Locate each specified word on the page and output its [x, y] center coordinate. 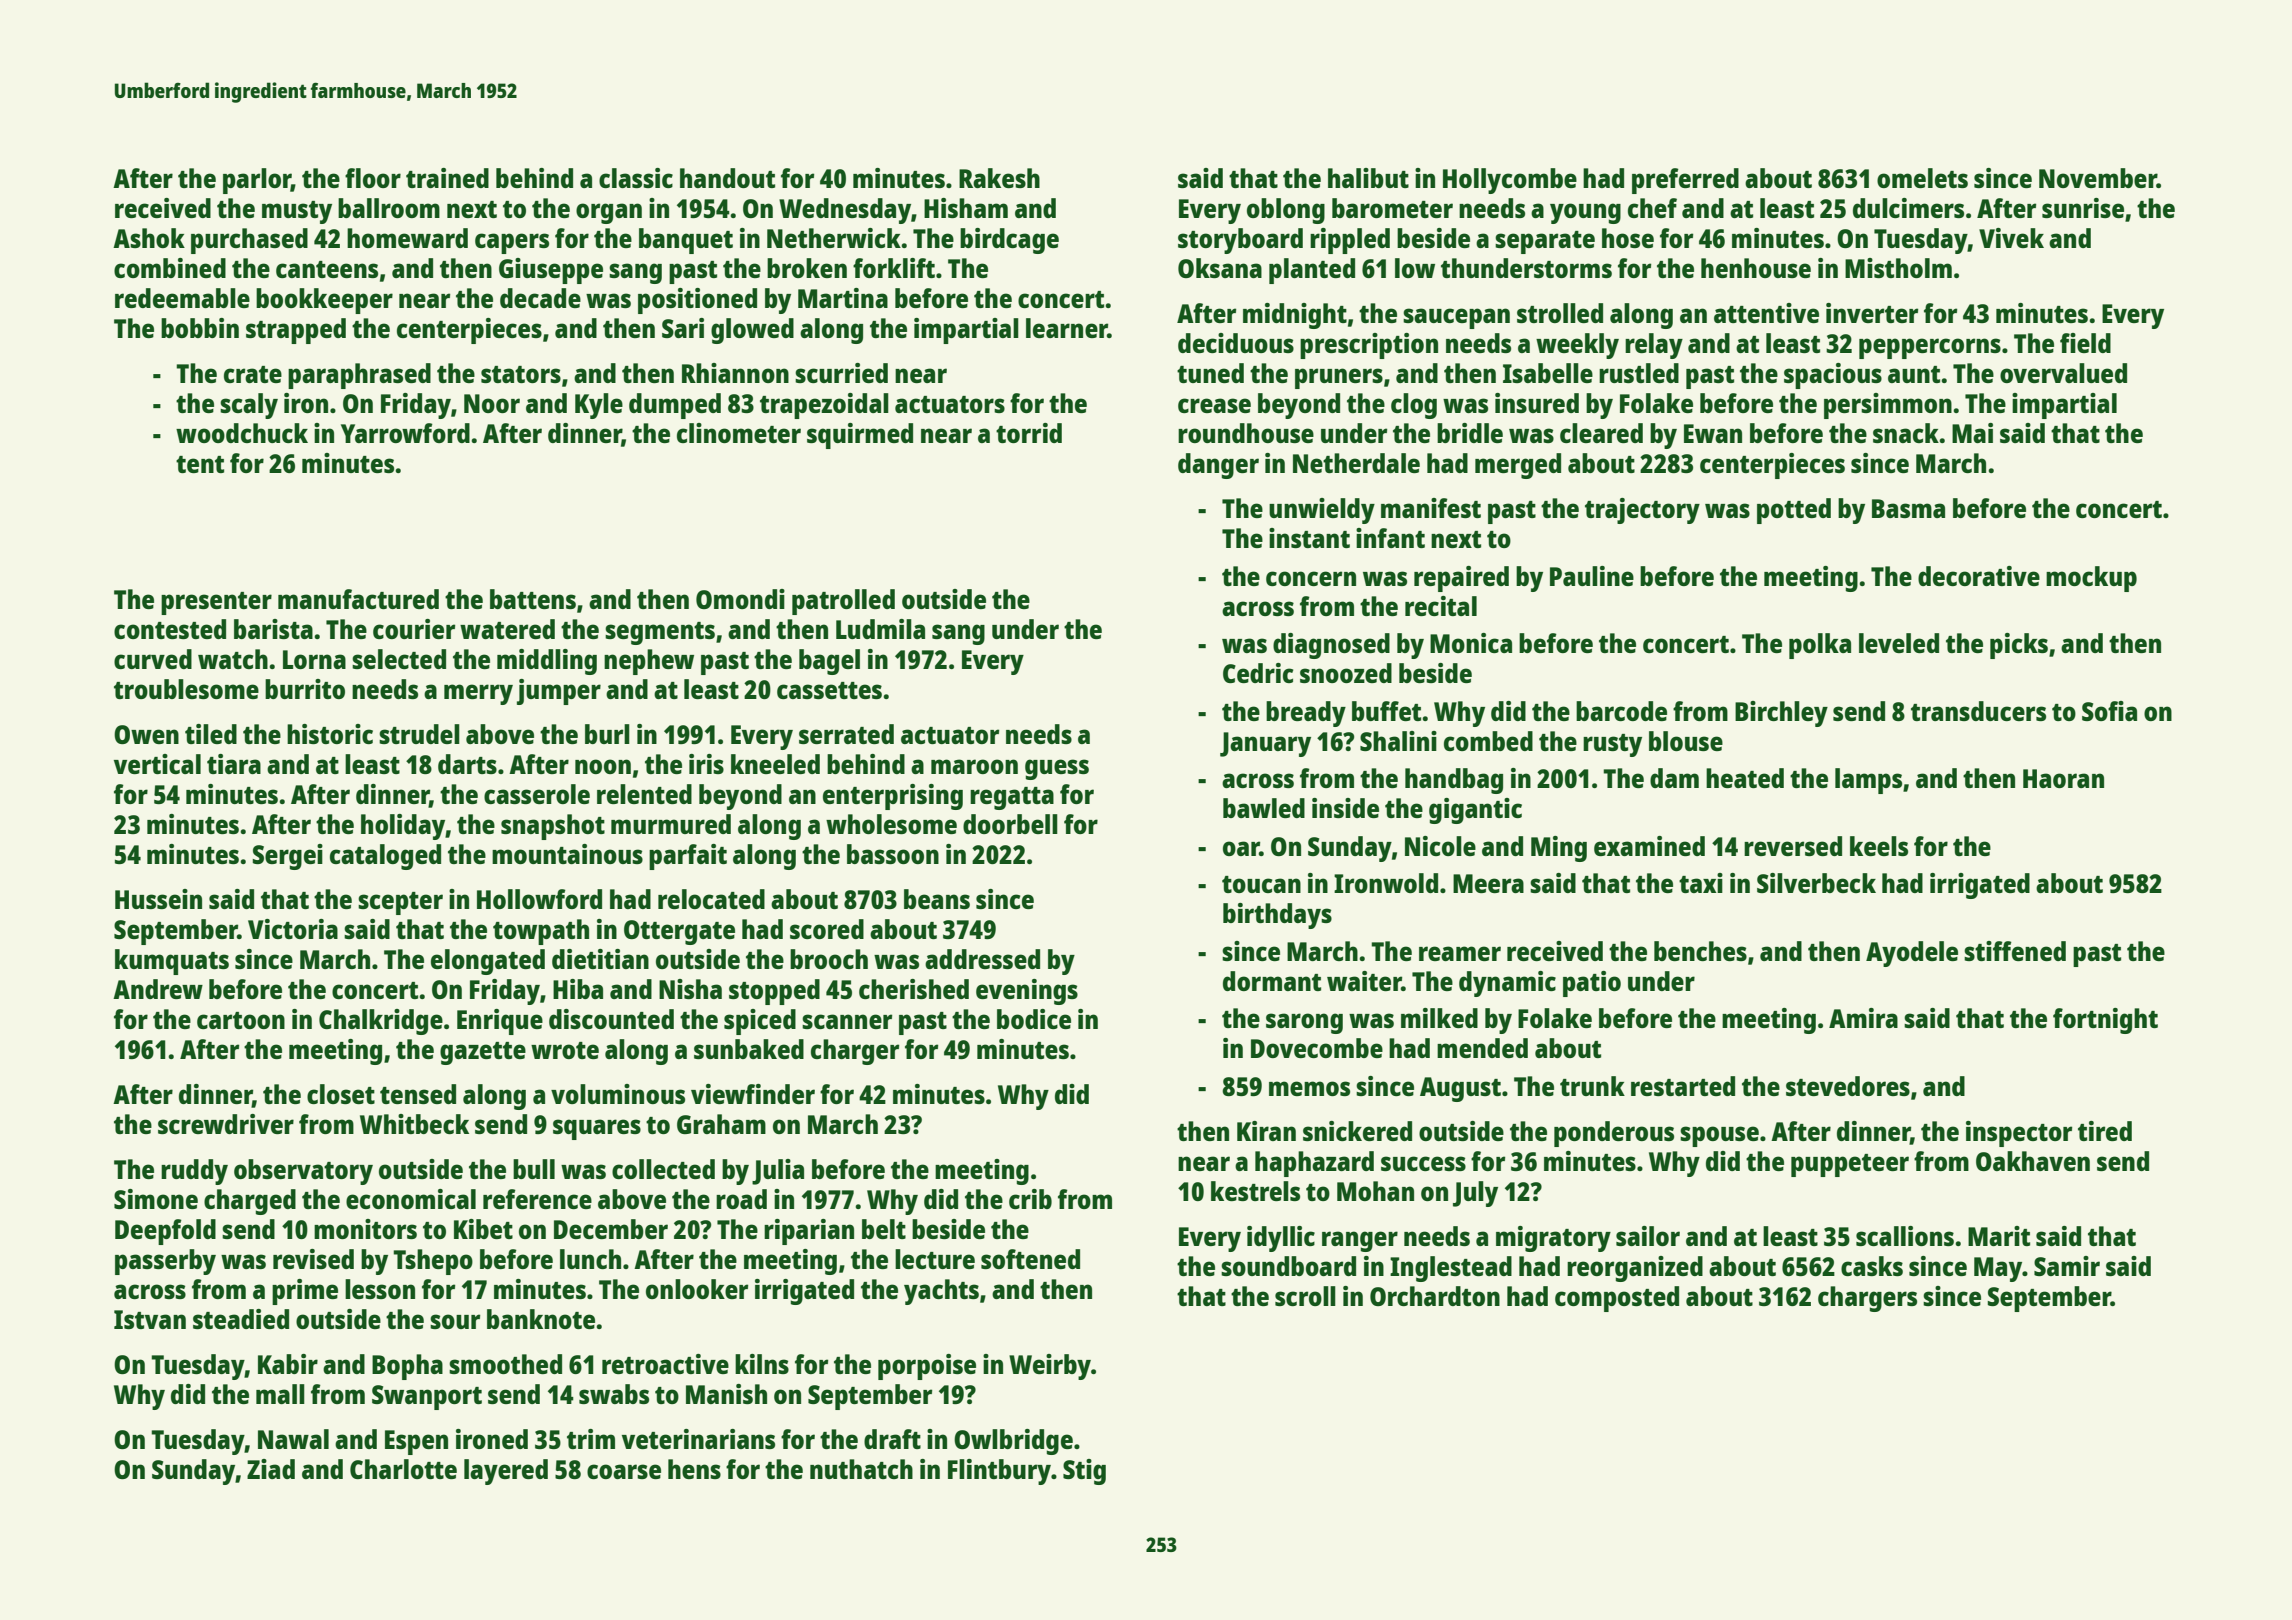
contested [170, 629]
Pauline [1592, 576]
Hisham [966, 208]
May [1998, 1269]
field [2085, 343]
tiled [211, 734]
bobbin [200, 328]
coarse [624, 1471]
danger [1218, 466]
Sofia [2109, 711]
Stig [1084, 1472]
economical [411, 1199]
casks [1872, 1266]
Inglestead [1451, 1269]
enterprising [893, 797]
